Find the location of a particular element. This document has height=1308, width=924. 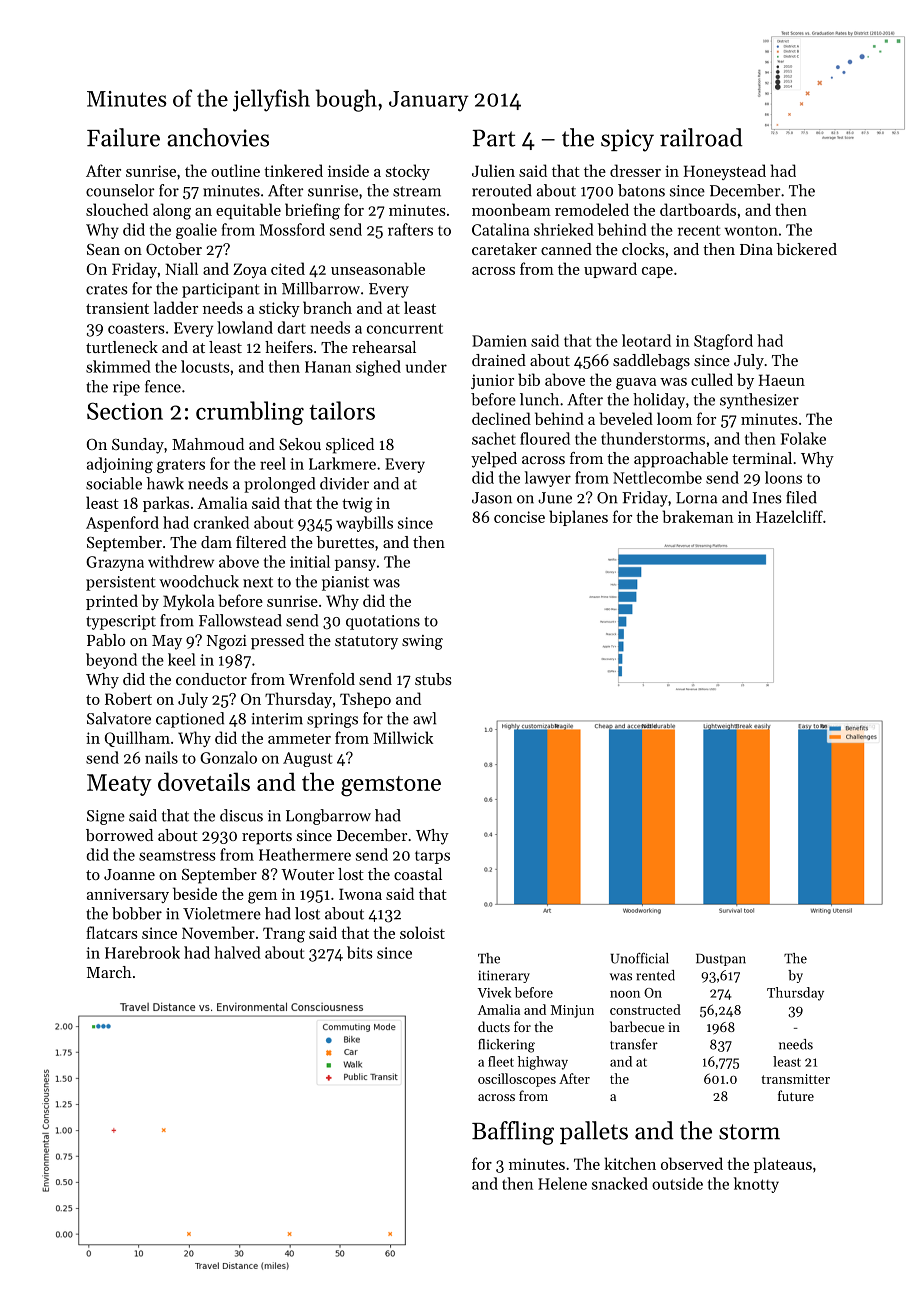

Niall is located at coordinates (181, 268).
